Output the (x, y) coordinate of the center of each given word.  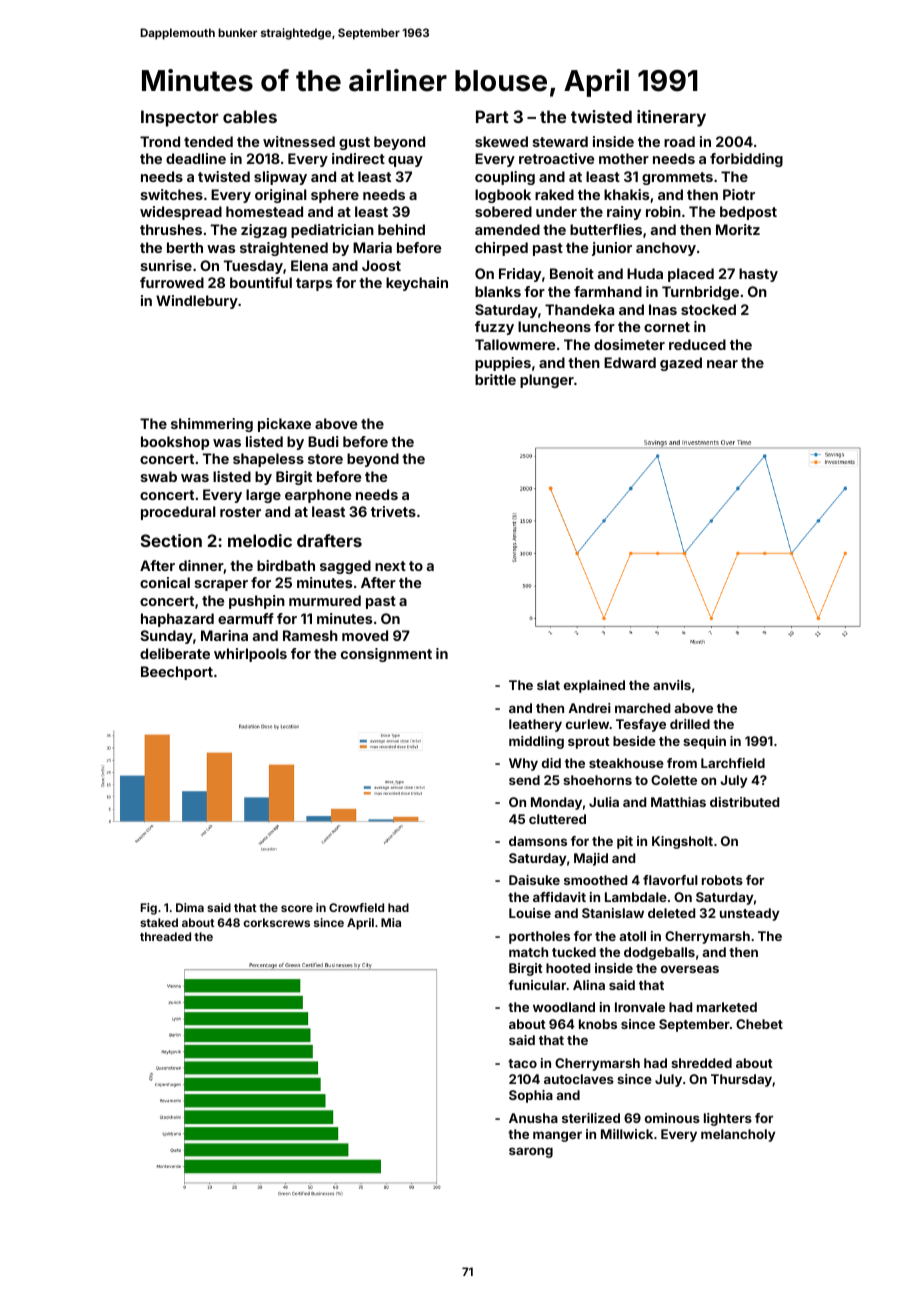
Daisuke (534, 880)
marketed (727, 1007)
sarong (531, 1152)
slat (548, 685)
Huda (645, 273)
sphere (335, 196)
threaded (165, 936)
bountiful (261, 282)
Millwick (627, 1134)
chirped (501, 249)
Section (171, 540)
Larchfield (733, 763)
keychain (417, 284)
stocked (708, 309)
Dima (190, 907)
